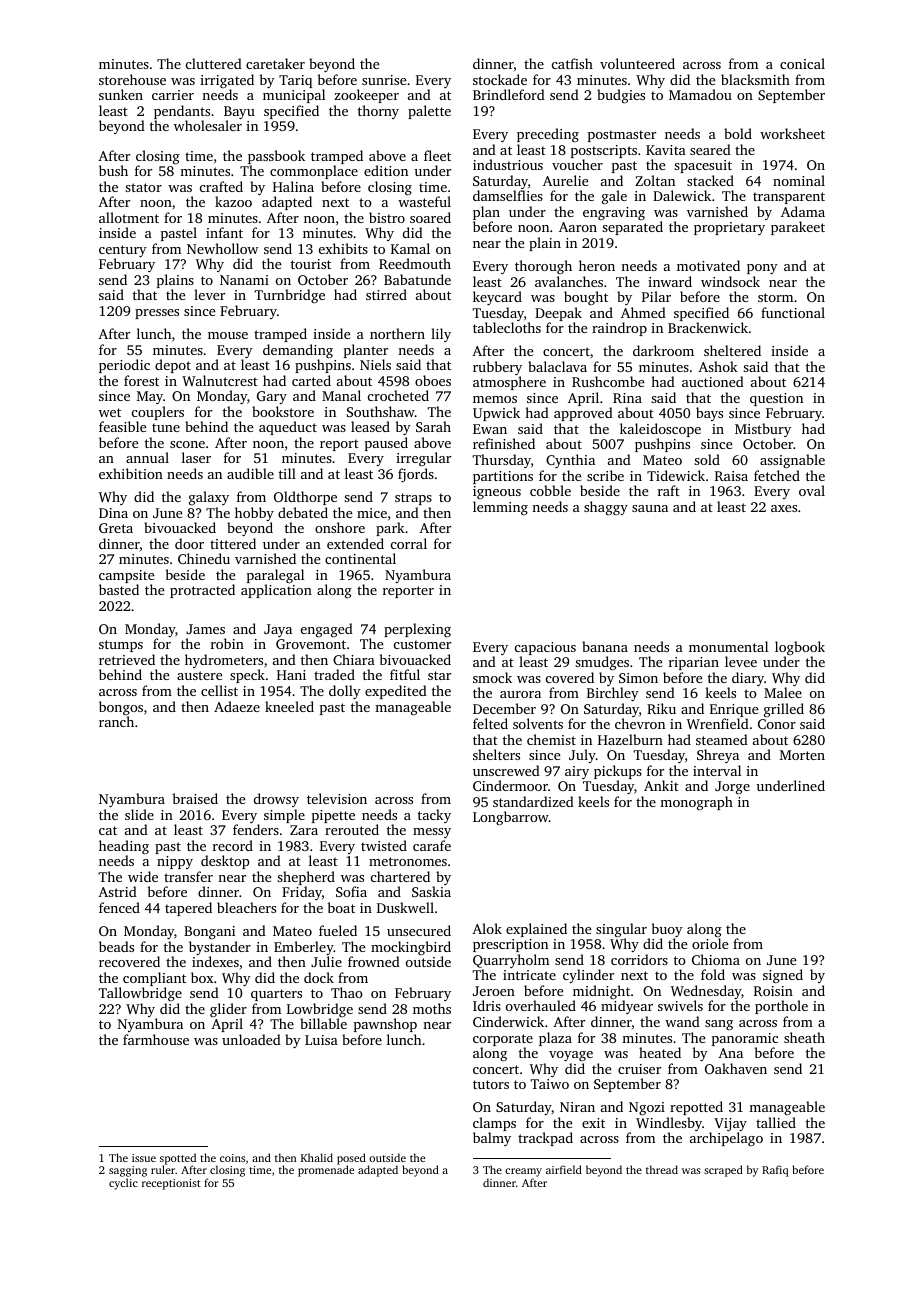 This screenshot has width=924, height=1308. What do you see at coordinates (116, 946) in the screenshot?
I see `beads` at bounding box center [116, 946].
